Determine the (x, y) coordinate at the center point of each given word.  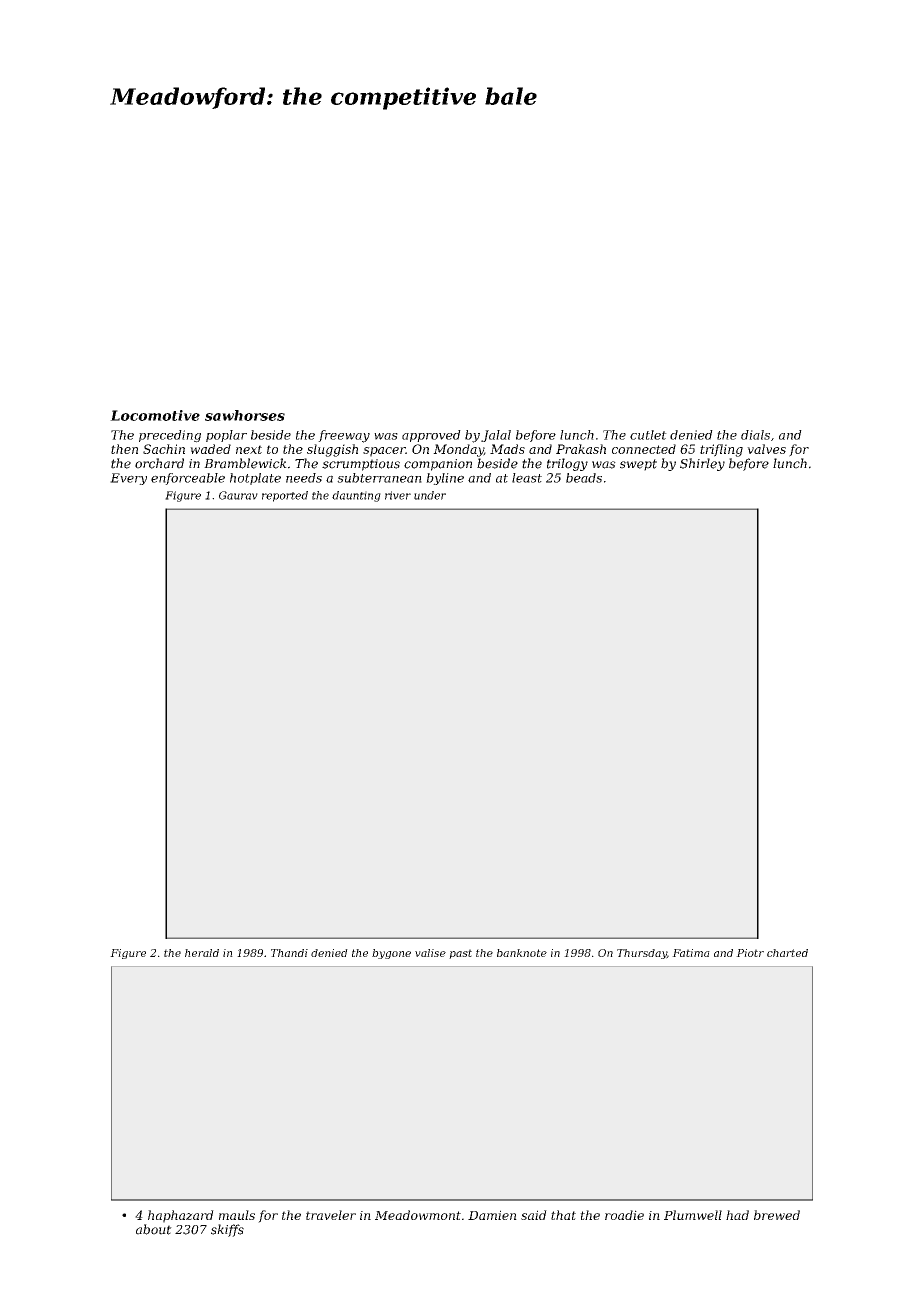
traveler (331, 1215)
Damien (492, 1215)
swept (638, 465)
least (527, 478)
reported (285, 496)
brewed (777, 1215)
